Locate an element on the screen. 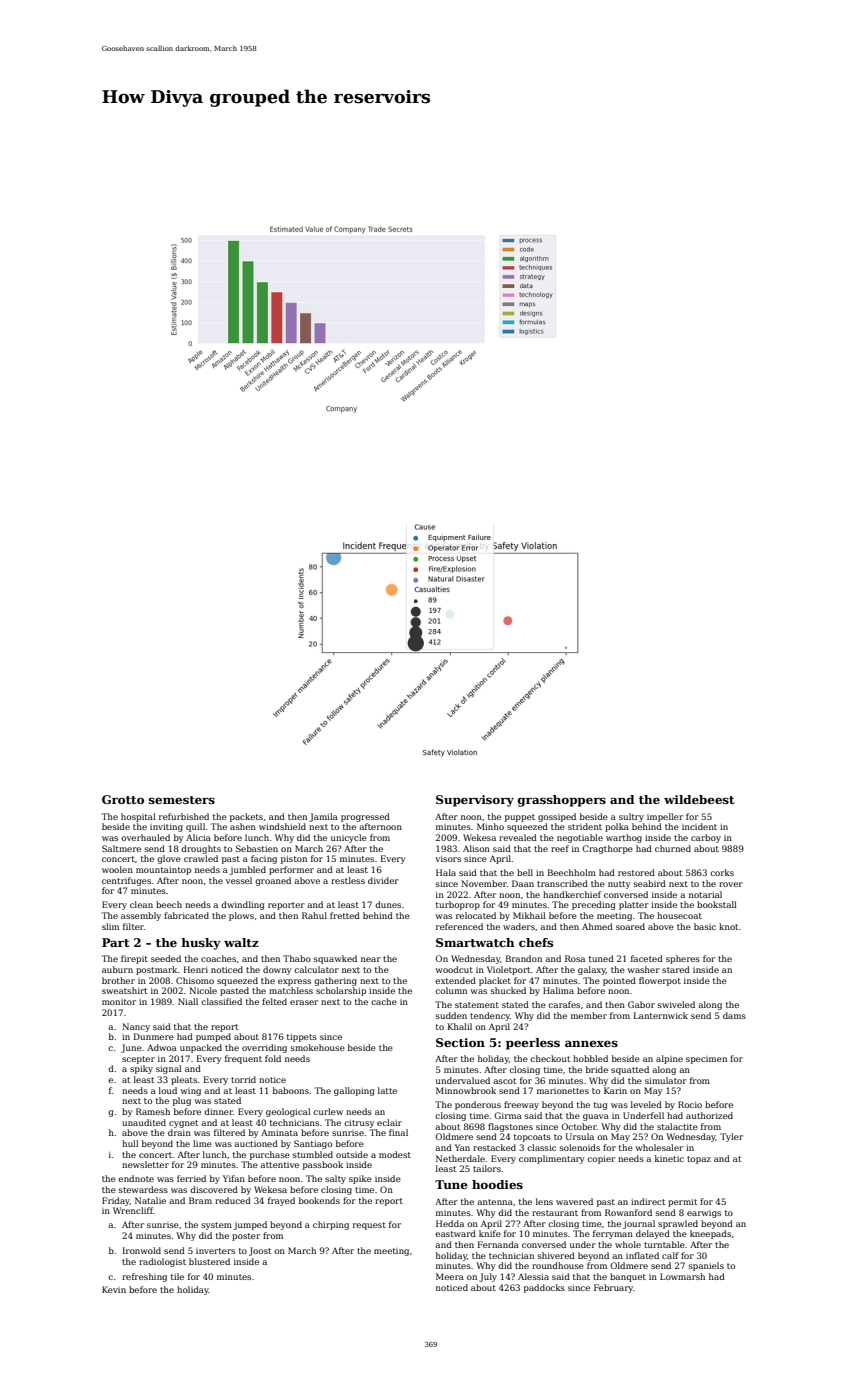  guava is located at coordinates (596, 1117).
